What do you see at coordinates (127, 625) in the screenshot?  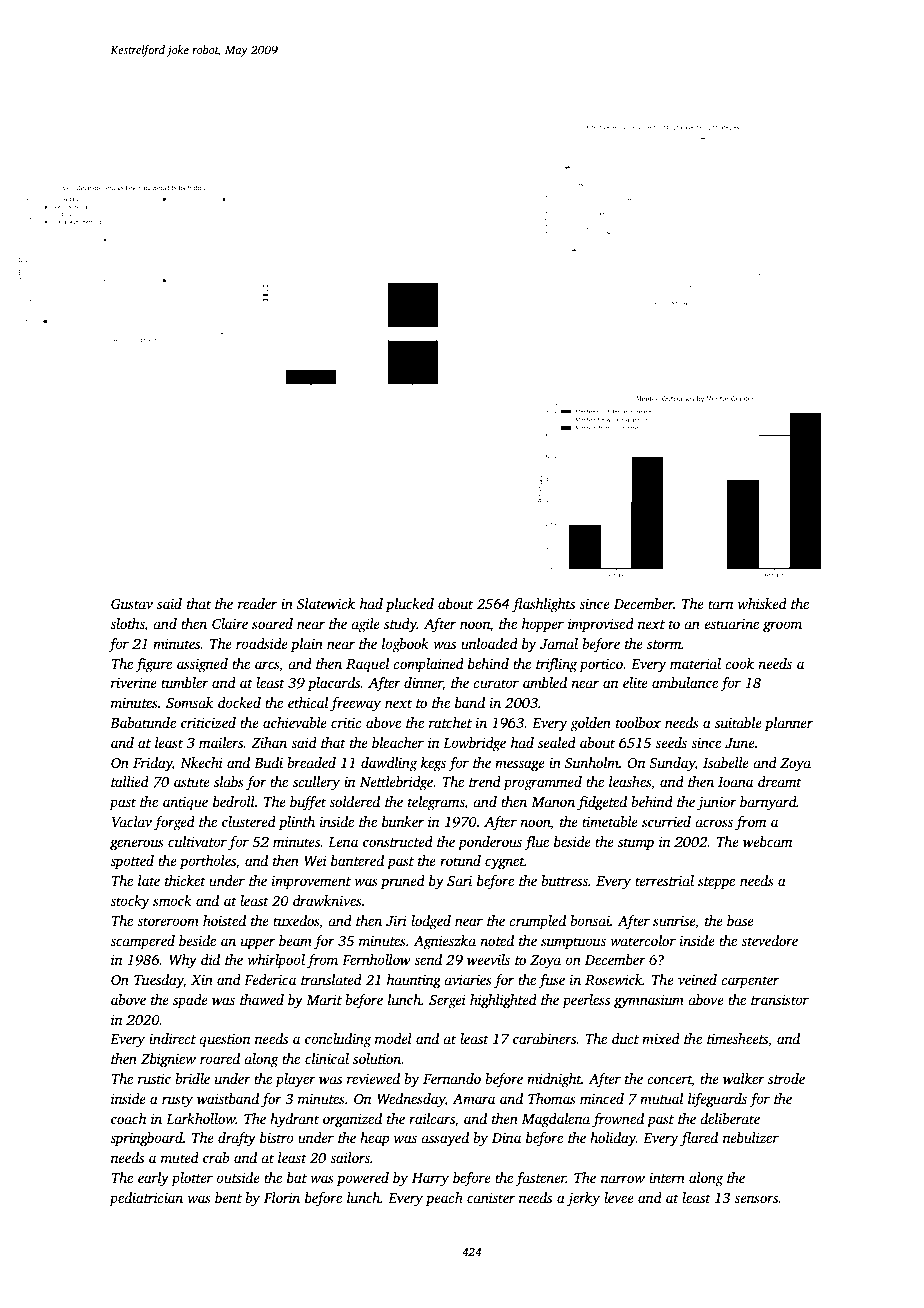 I see `sloths` at bounding box center [127, 625].
